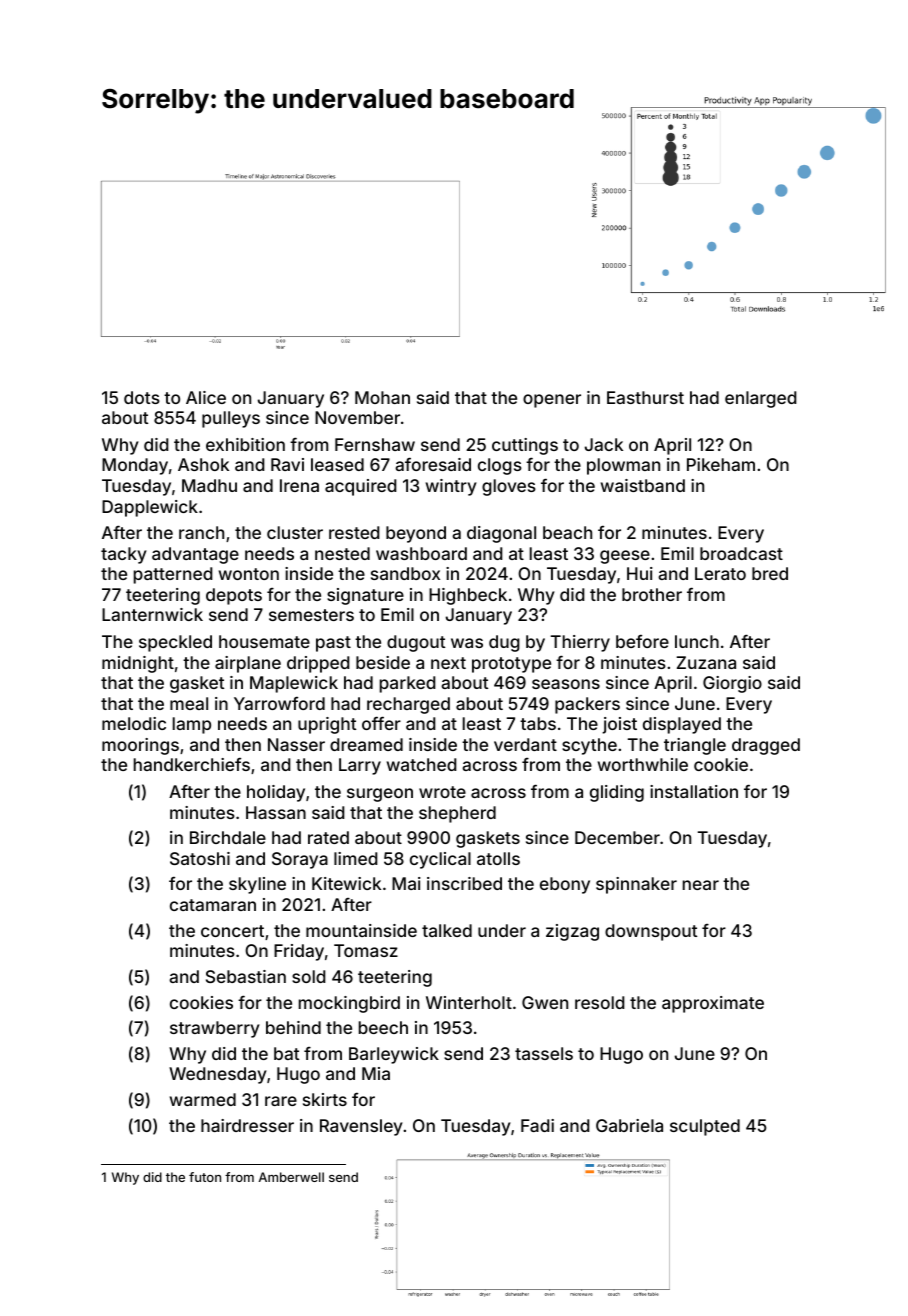 This document has height=1316, width=908. I want to click on Fadi, so click(537, 1125).
